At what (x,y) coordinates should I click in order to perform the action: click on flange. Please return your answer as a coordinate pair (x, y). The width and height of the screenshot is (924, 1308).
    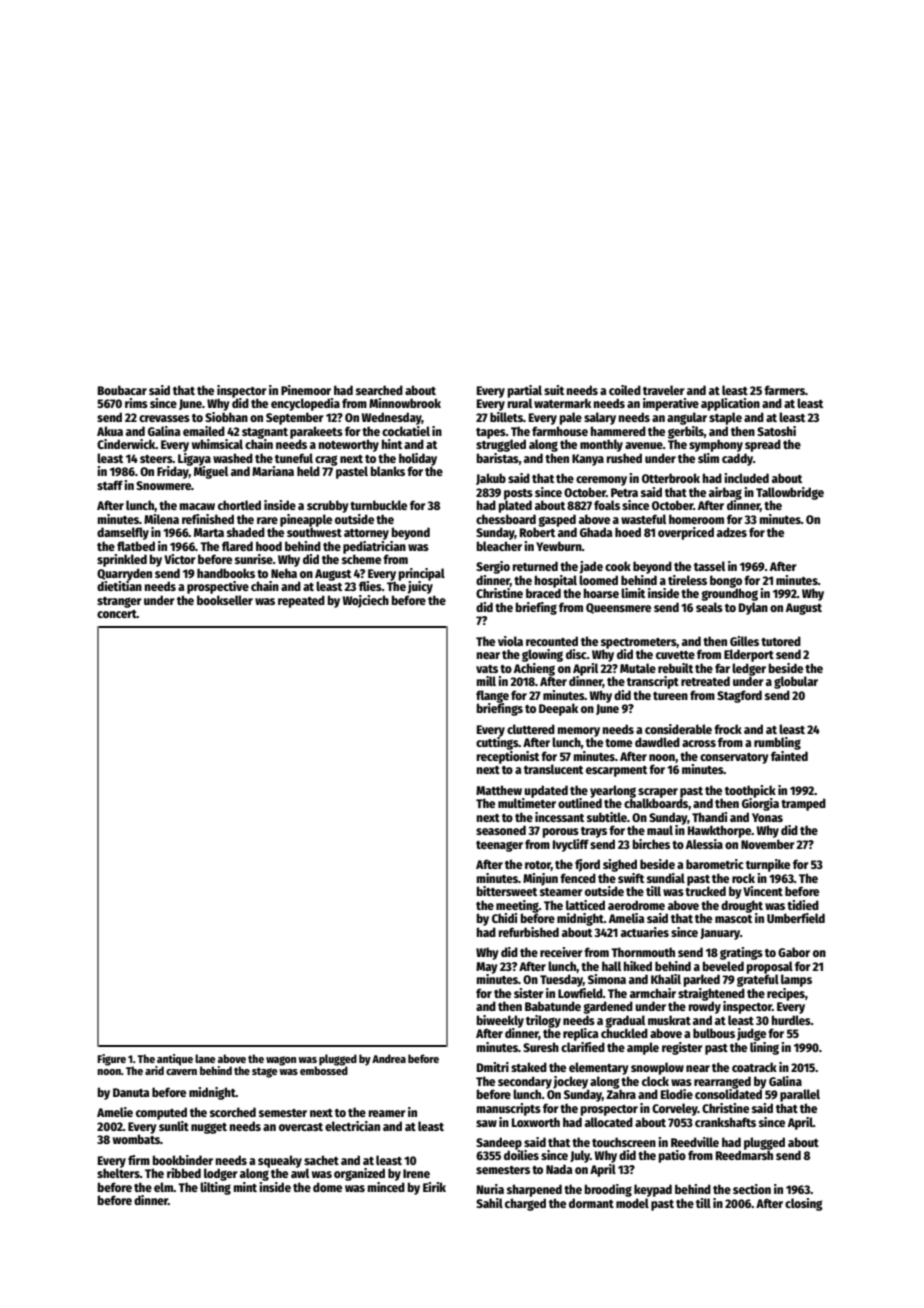
    Looking at the image, I should click on (492, 696).
